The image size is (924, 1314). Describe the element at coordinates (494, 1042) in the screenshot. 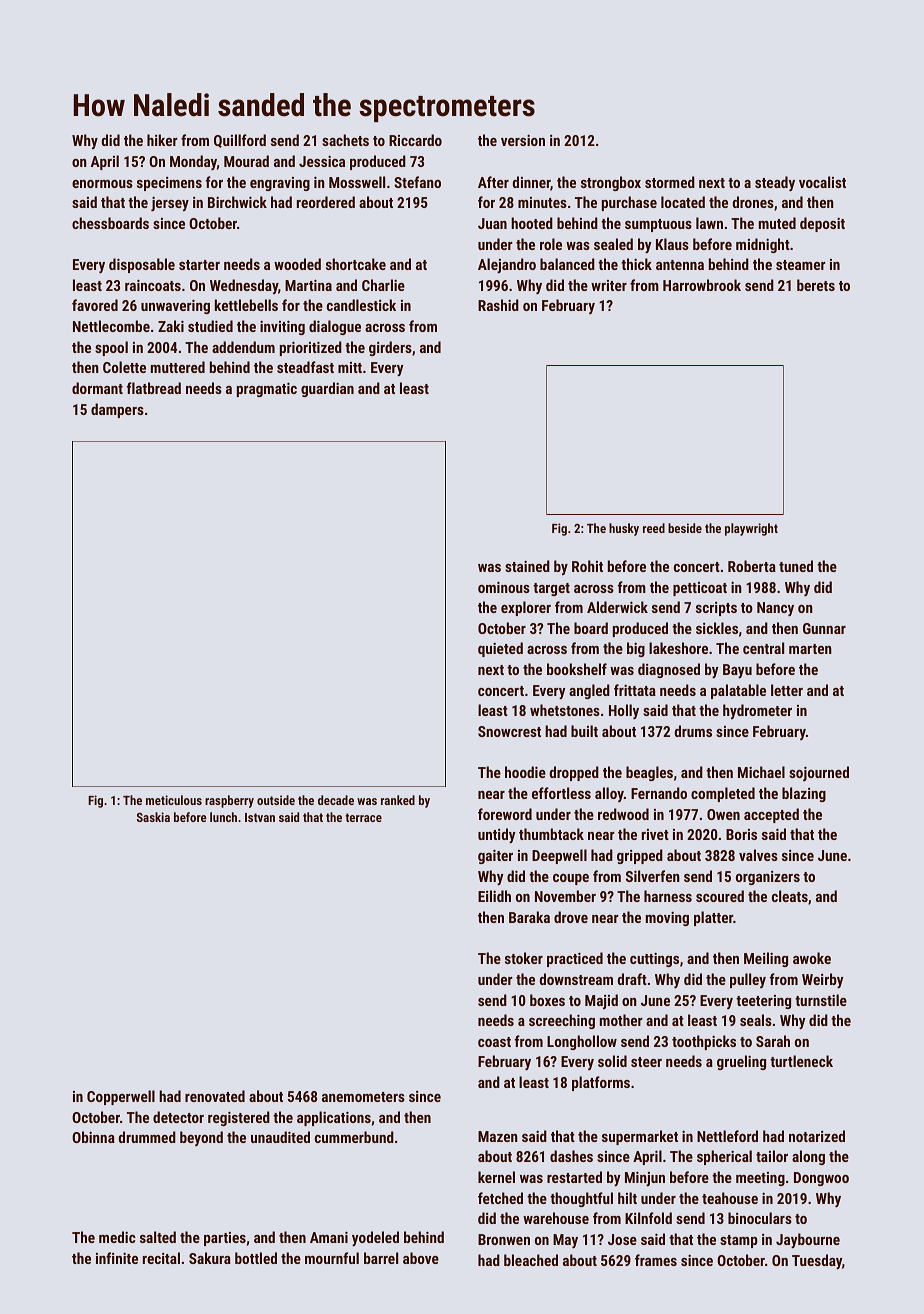

I see `coast` at that location.
